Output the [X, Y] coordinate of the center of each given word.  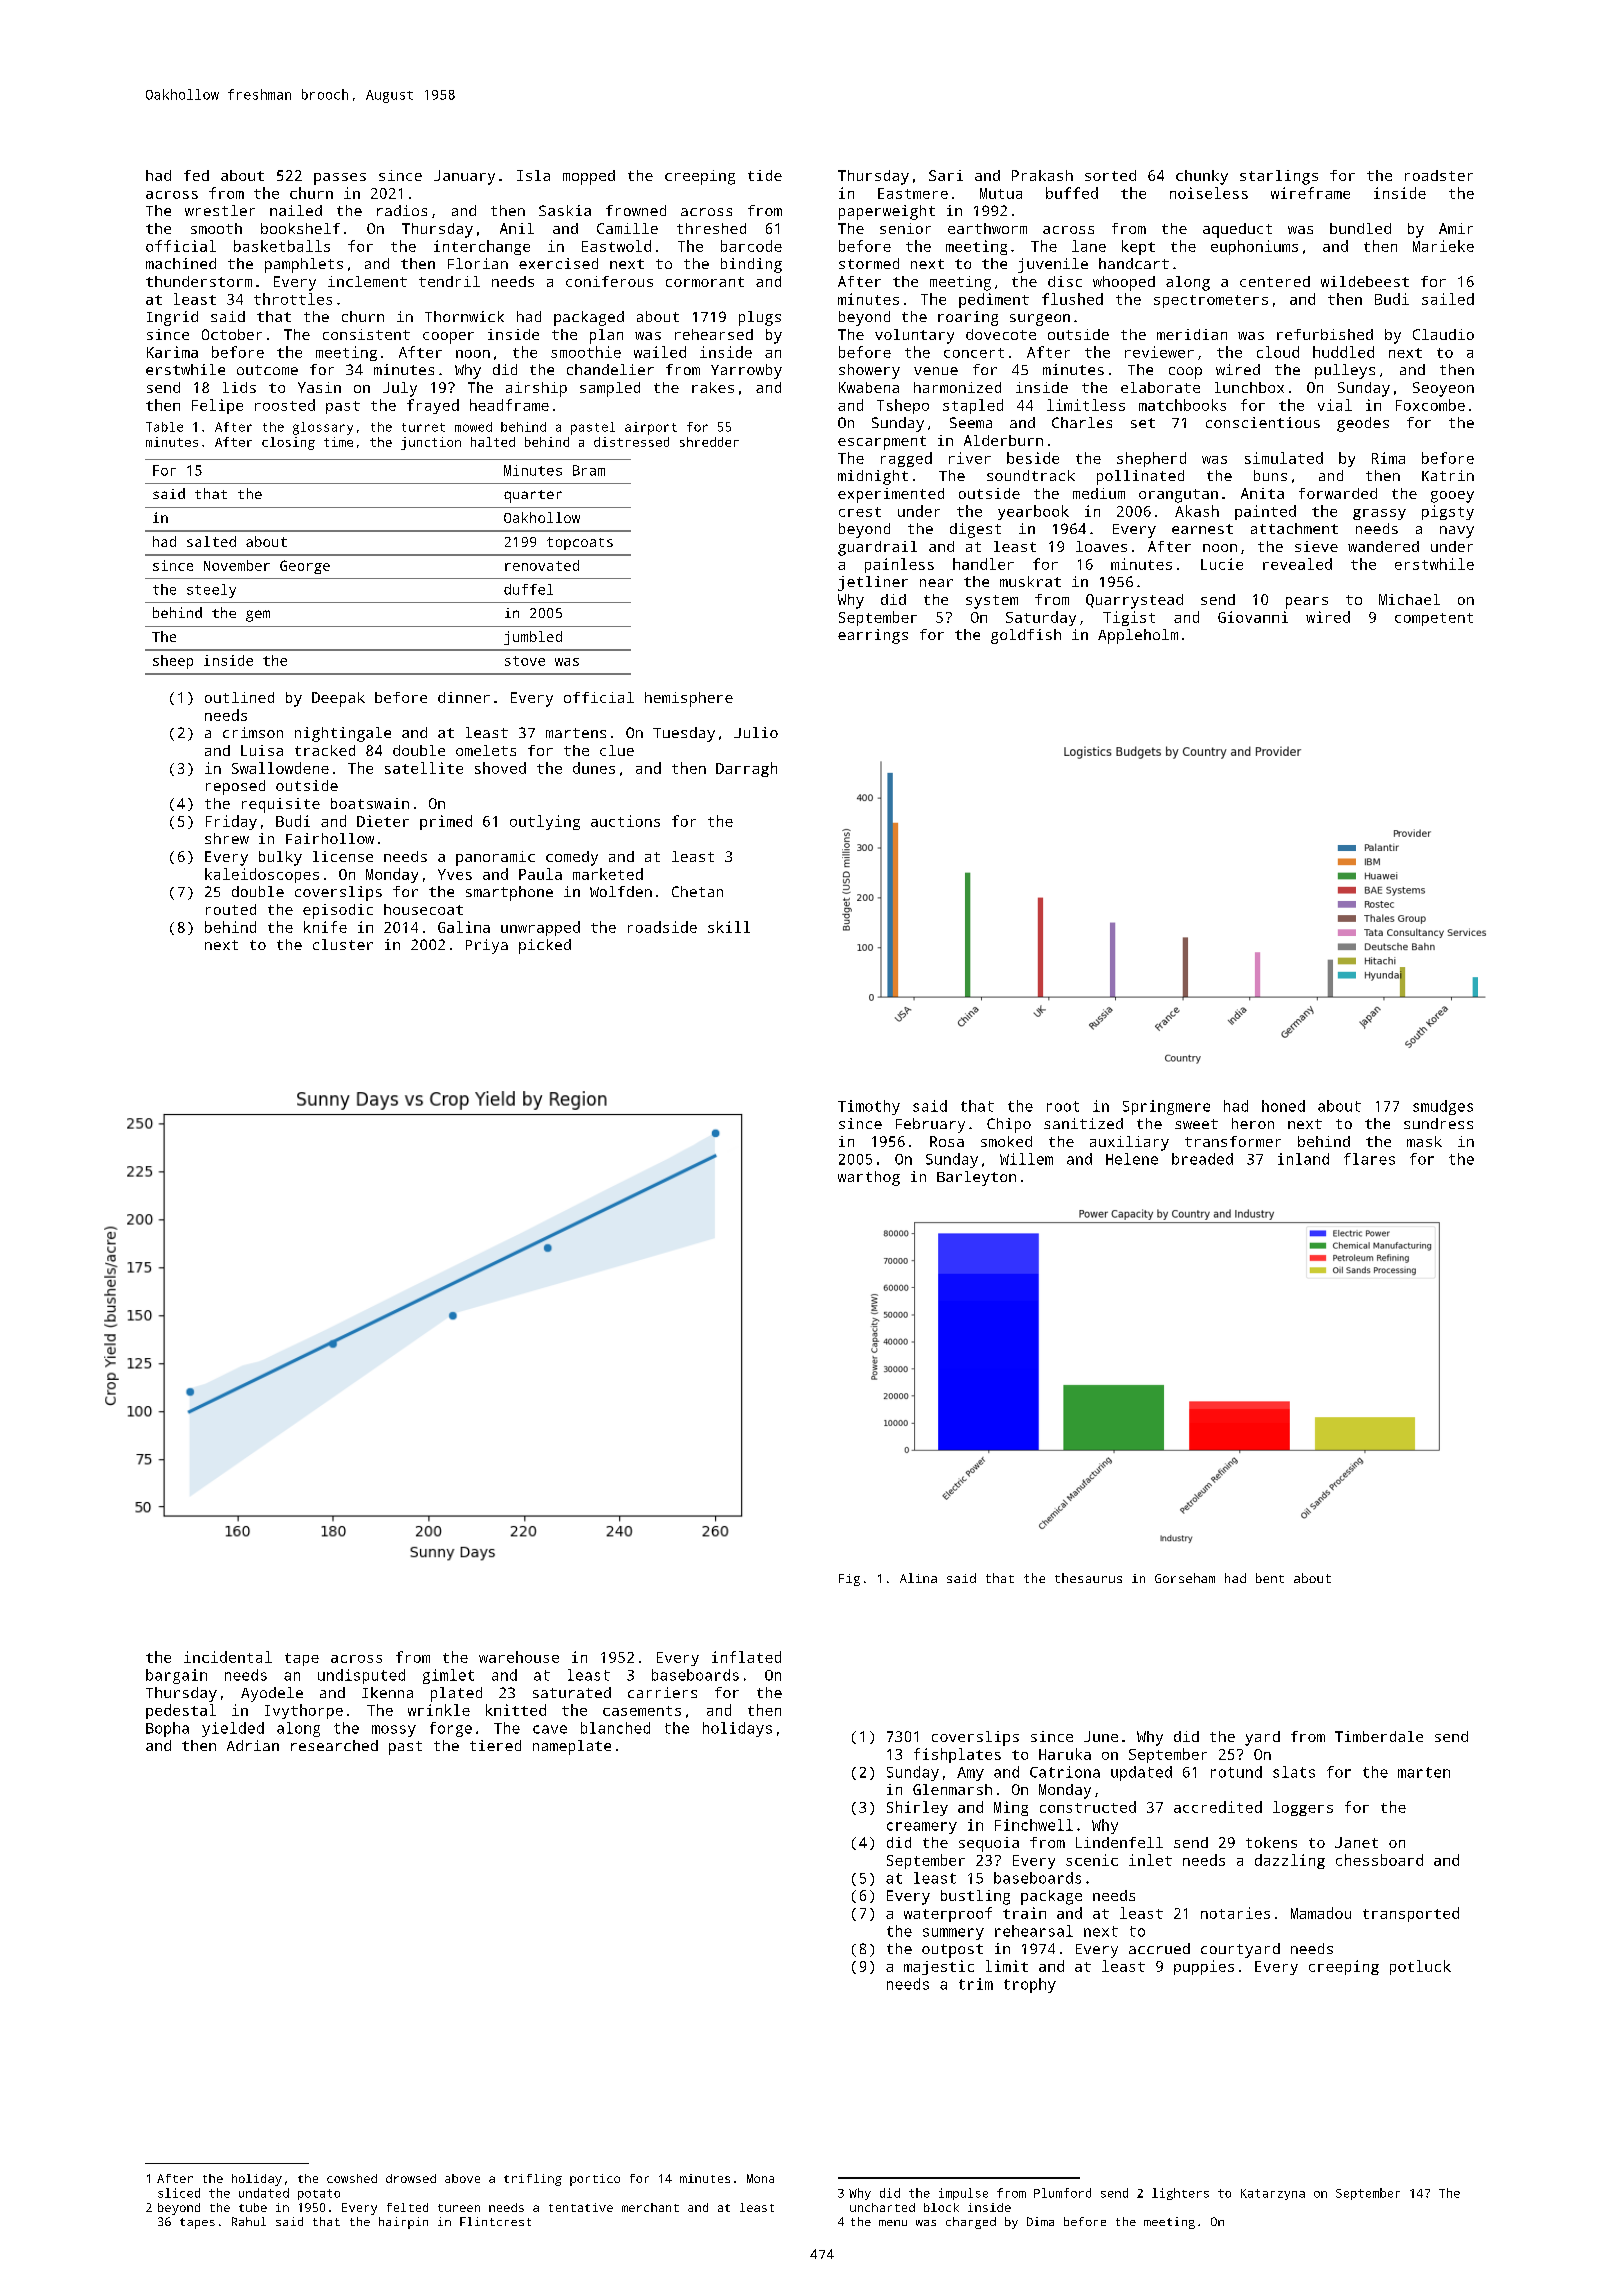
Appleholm [1138, 636]
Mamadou [1321, 1913]
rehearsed [714, 334]
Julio [756, 732]
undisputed [361, 1676]
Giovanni [1253, 617]
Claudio [1443, 334]
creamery [922, 1828]
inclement [367, 281]
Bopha [167, 1729]
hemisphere [689, 699]
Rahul [249, 2221]
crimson [253, 732]
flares [1369, 1159]
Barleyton [976, 1178]
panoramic [495, 858]
